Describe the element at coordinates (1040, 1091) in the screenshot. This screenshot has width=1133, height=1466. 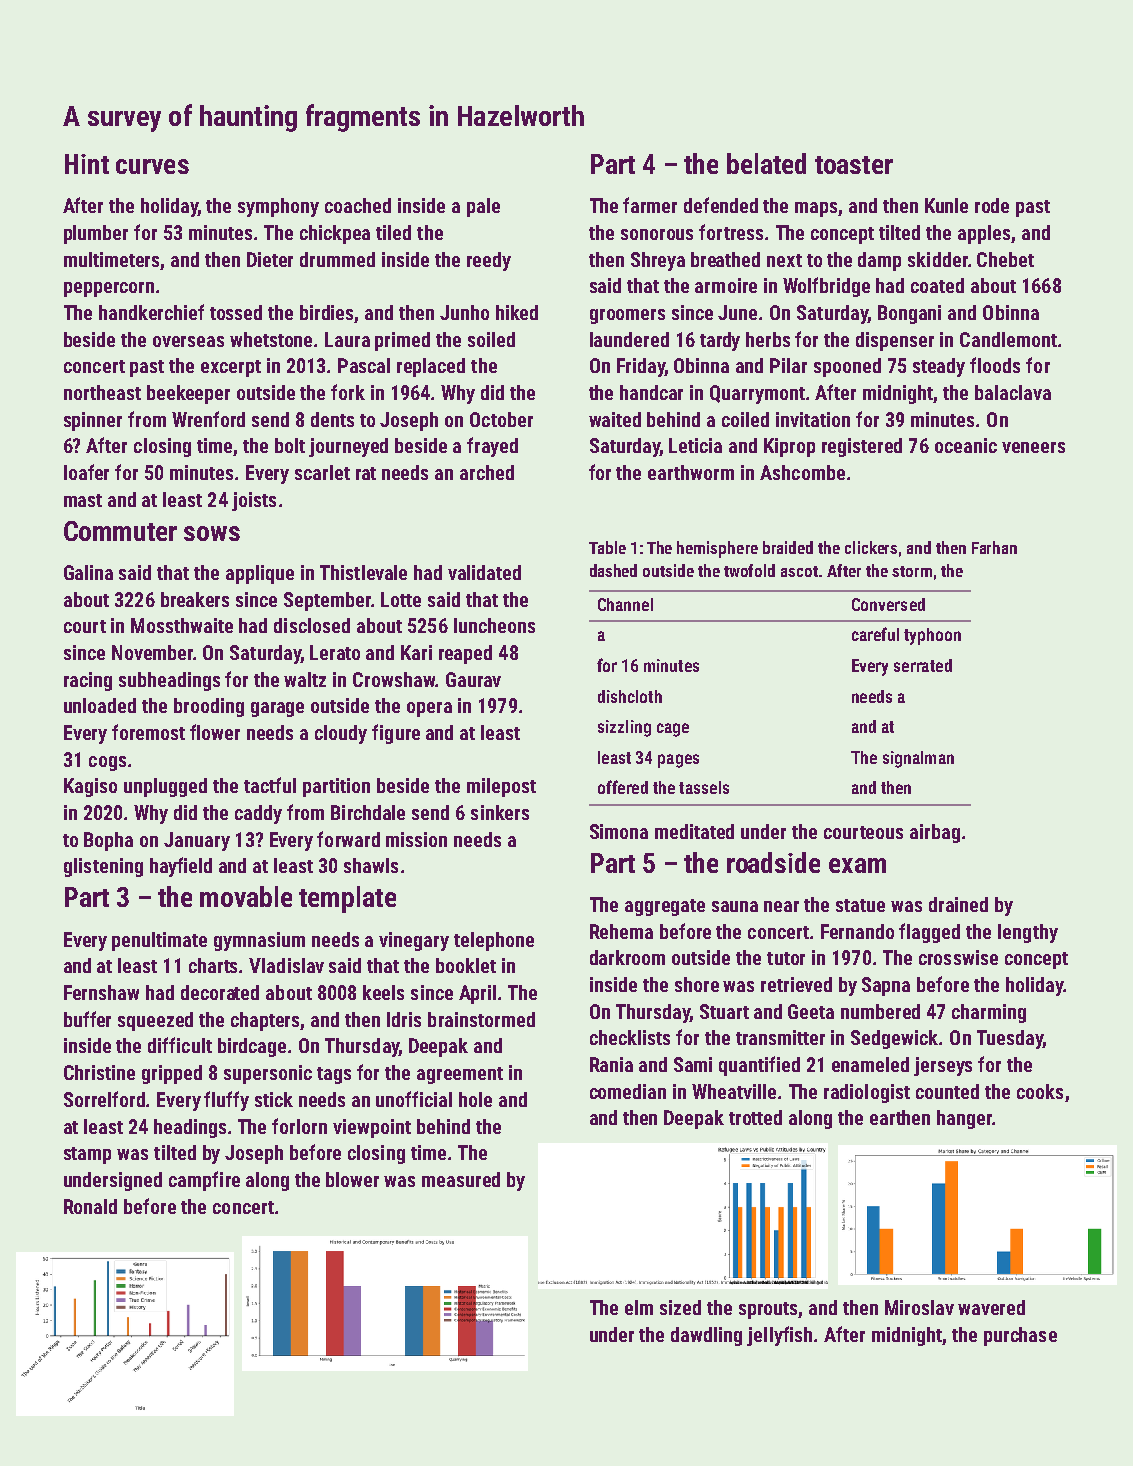
I see `cooks` at that location.
